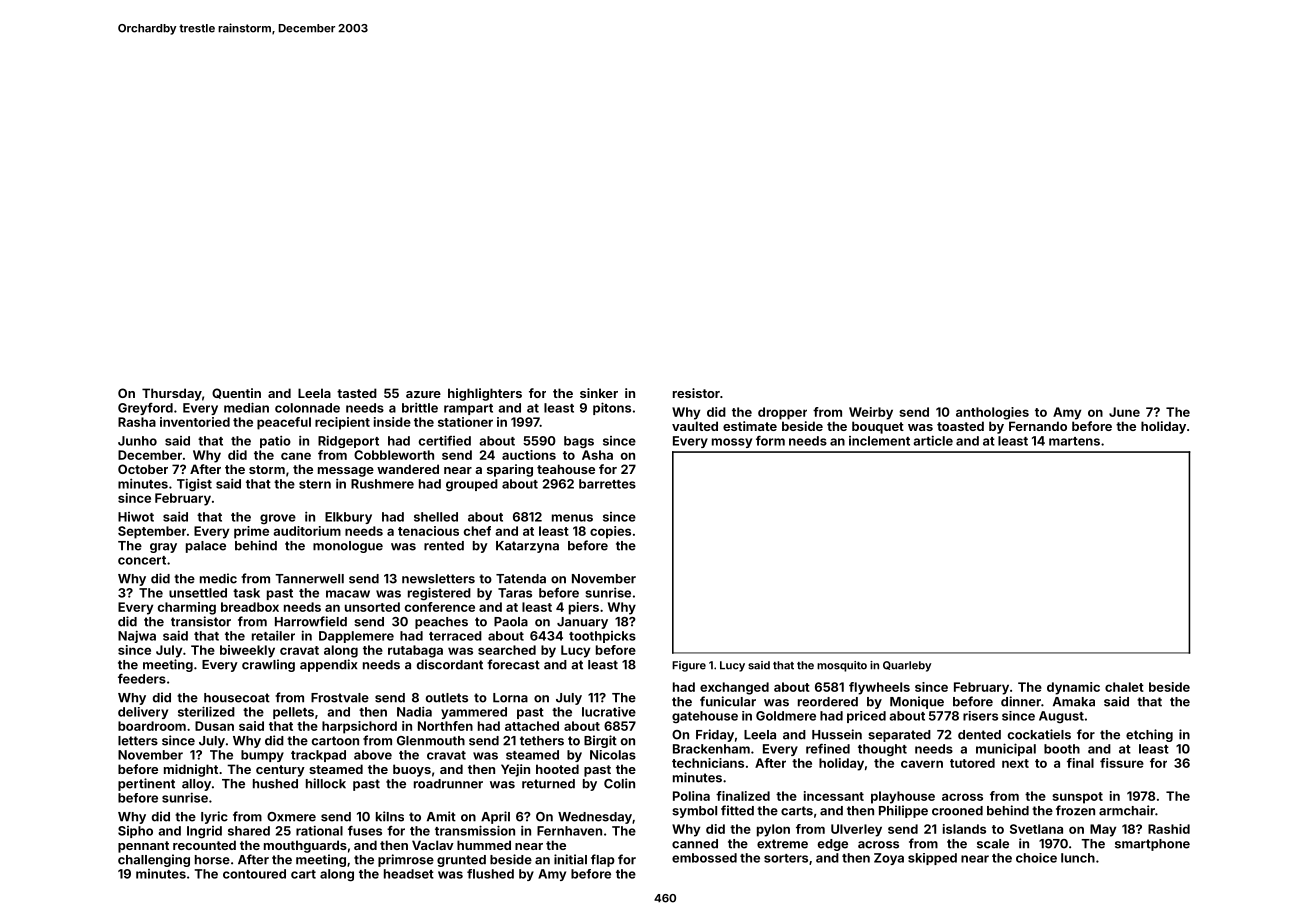 The width and height of the screenshot is (1308, 924). I want to click on recounted, so click(204, 845).
